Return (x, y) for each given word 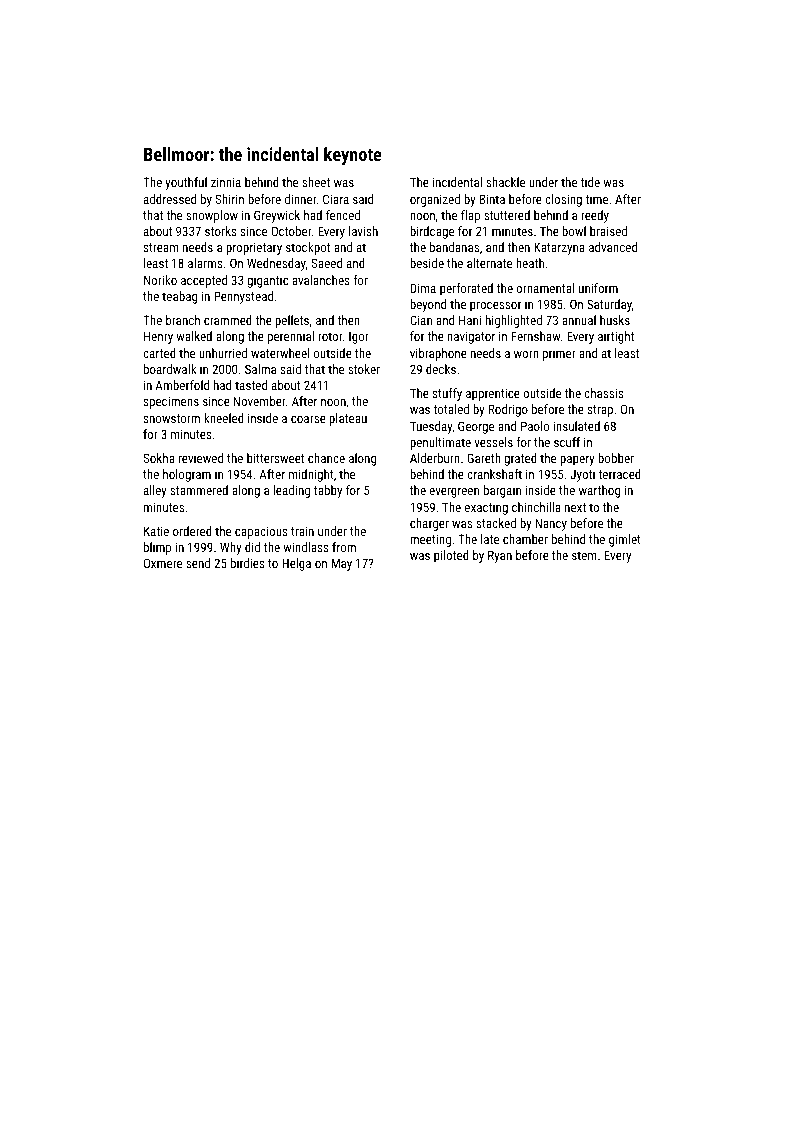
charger (429, 524)
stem (584, 555)
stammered (199, 490)
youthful (186, 183)
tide (590, 182)
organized (435, 200)
